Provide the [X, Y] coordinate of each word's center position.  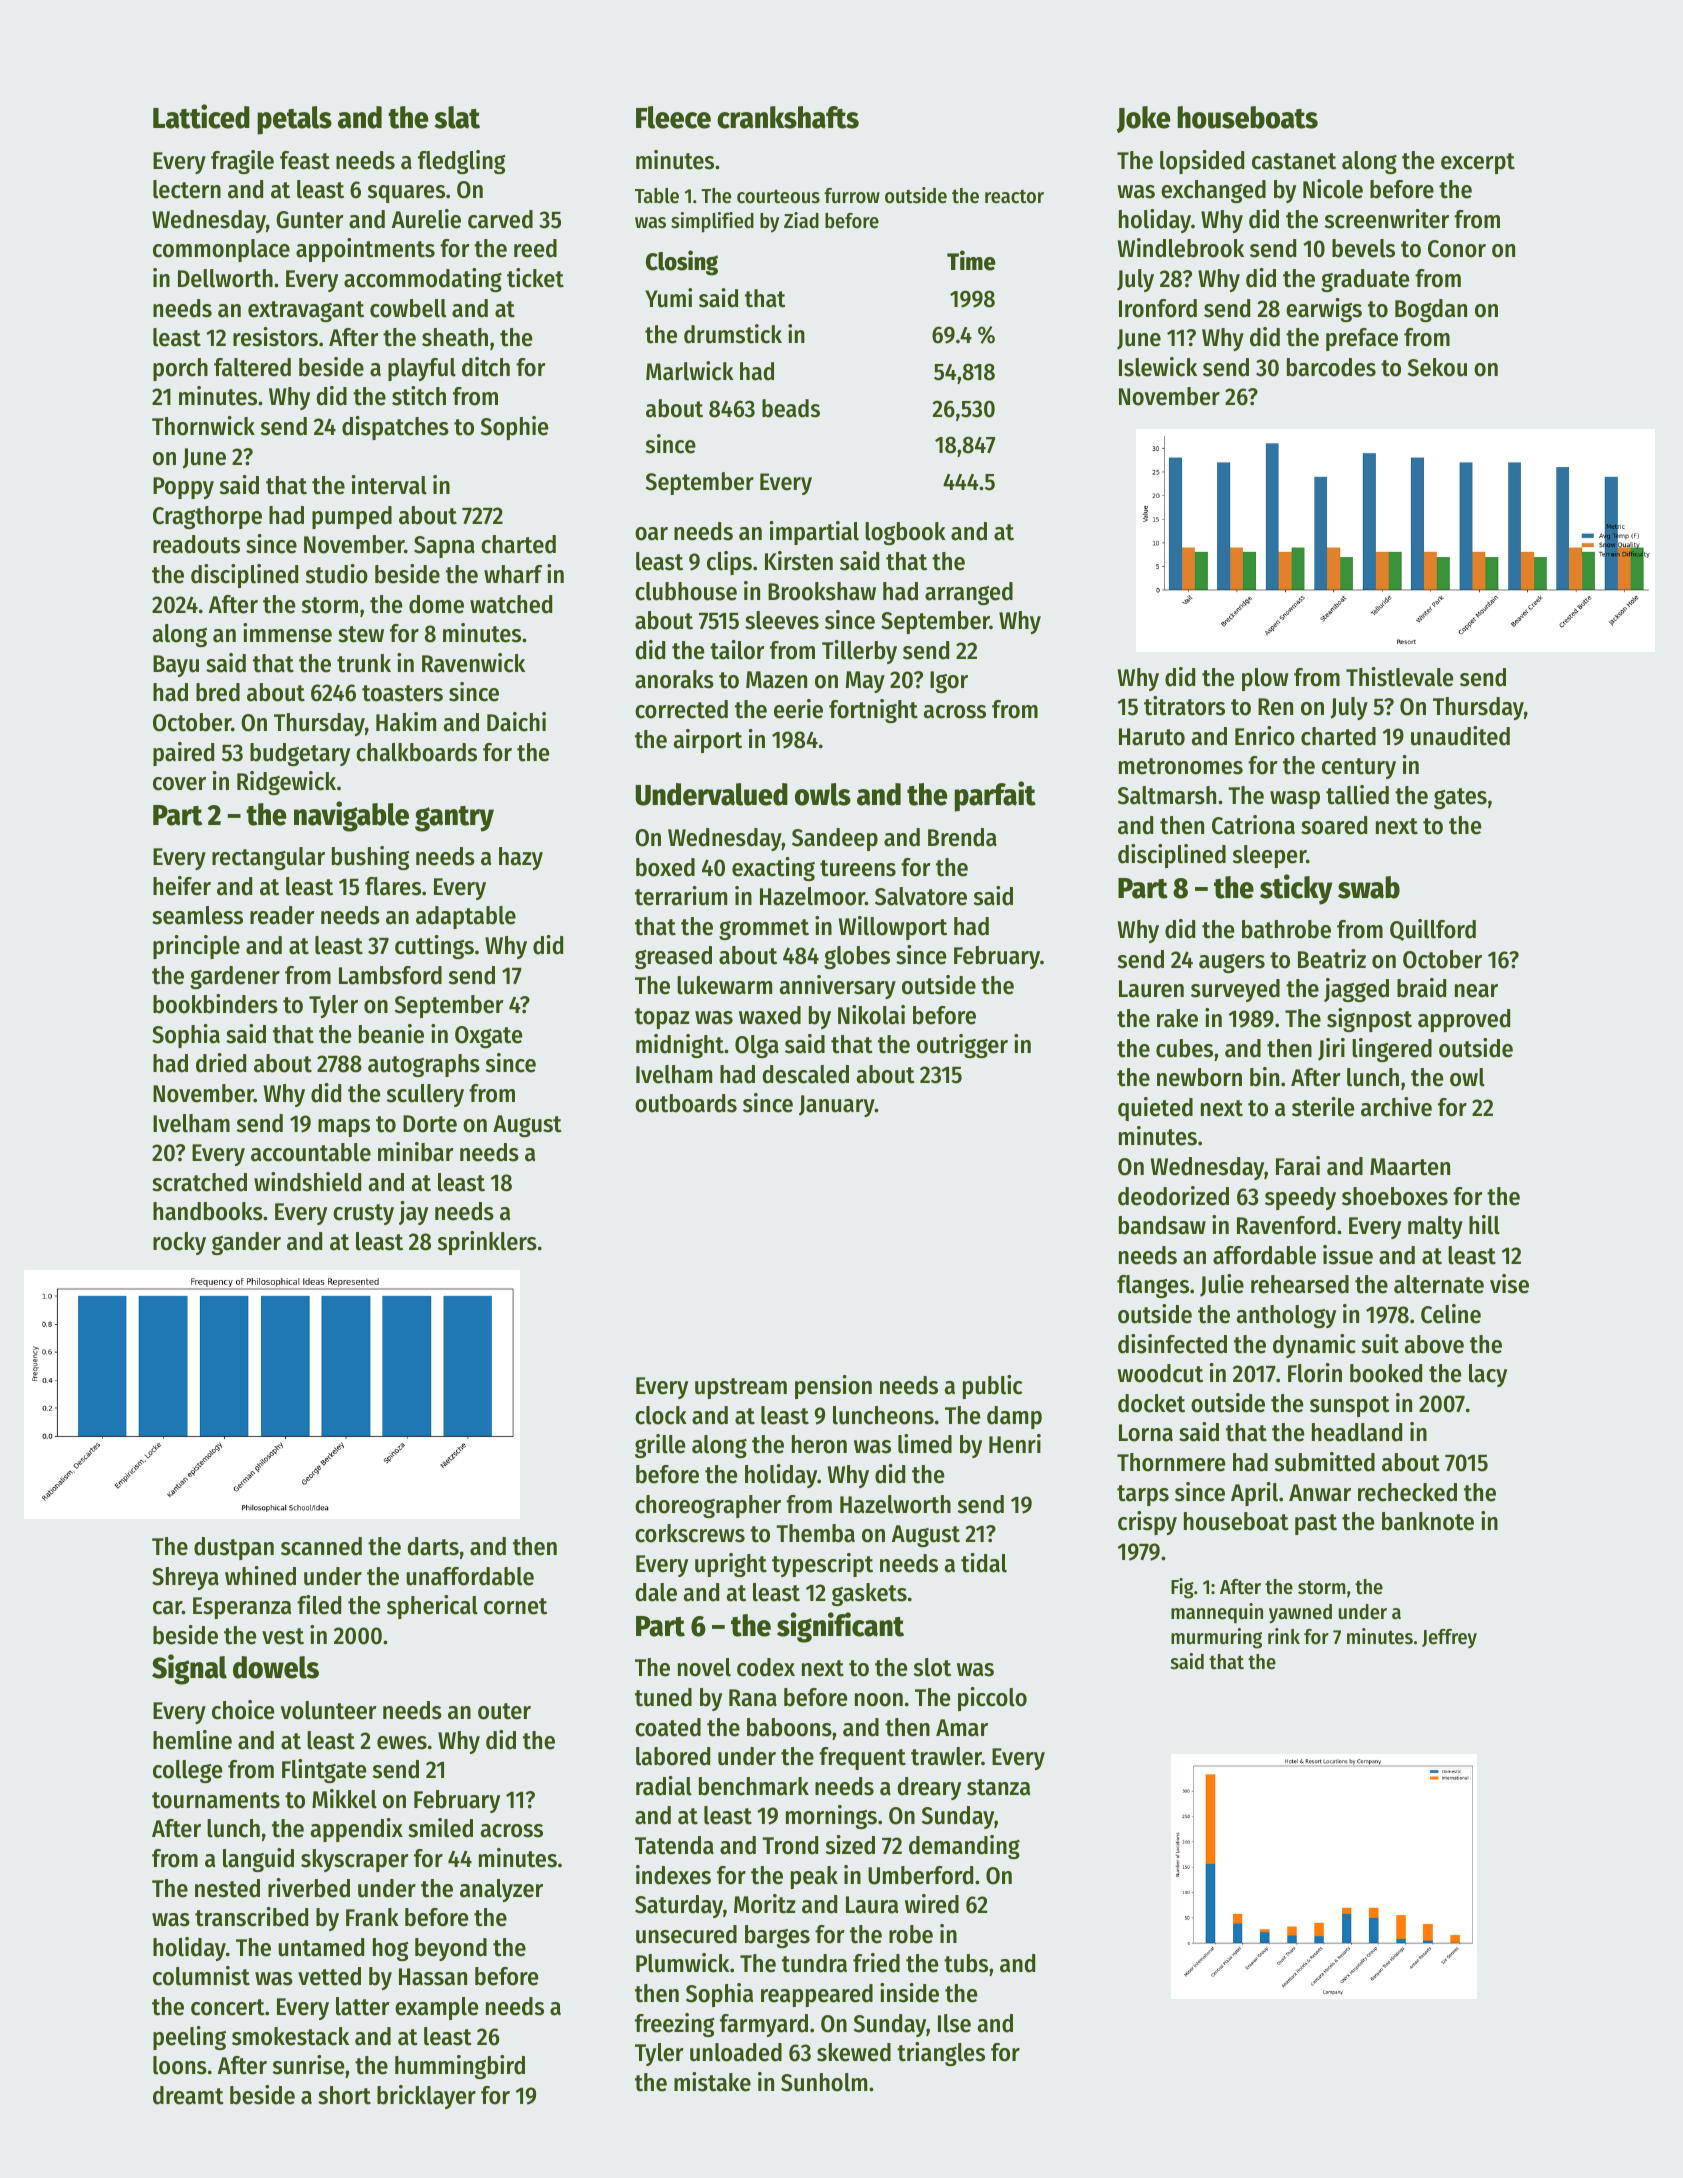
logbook [905, 533]
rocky [179, 1243]
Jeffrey [1449, 1638]
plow [1265, 679]
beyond [451, 1949]
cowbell [408, 308]
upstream [741, 1388]
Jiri [1331, 1049]
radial [664, 1786]
